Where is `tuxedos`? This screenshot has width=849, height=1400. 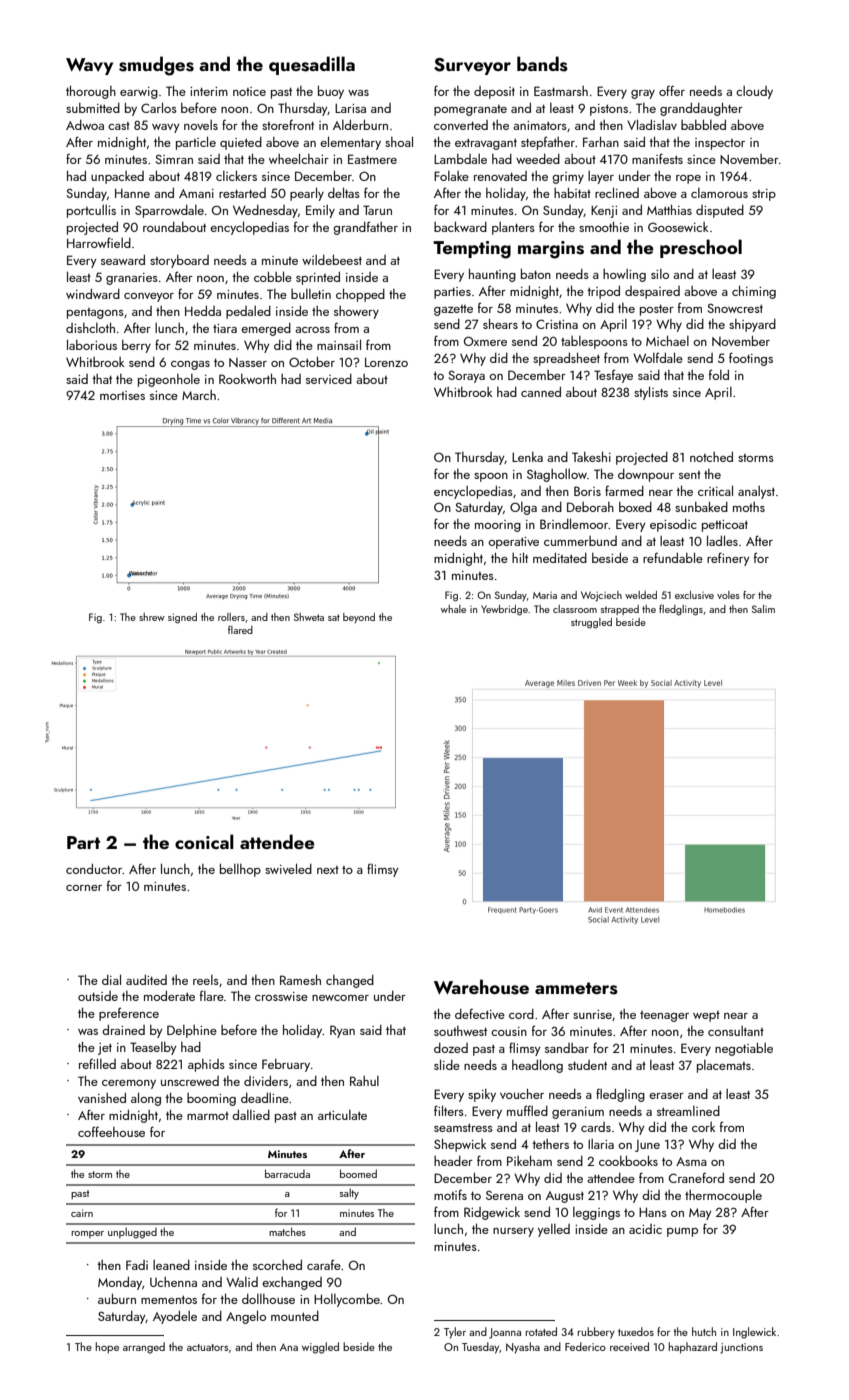
tuxedos is located at coordinates (636, 1331).
